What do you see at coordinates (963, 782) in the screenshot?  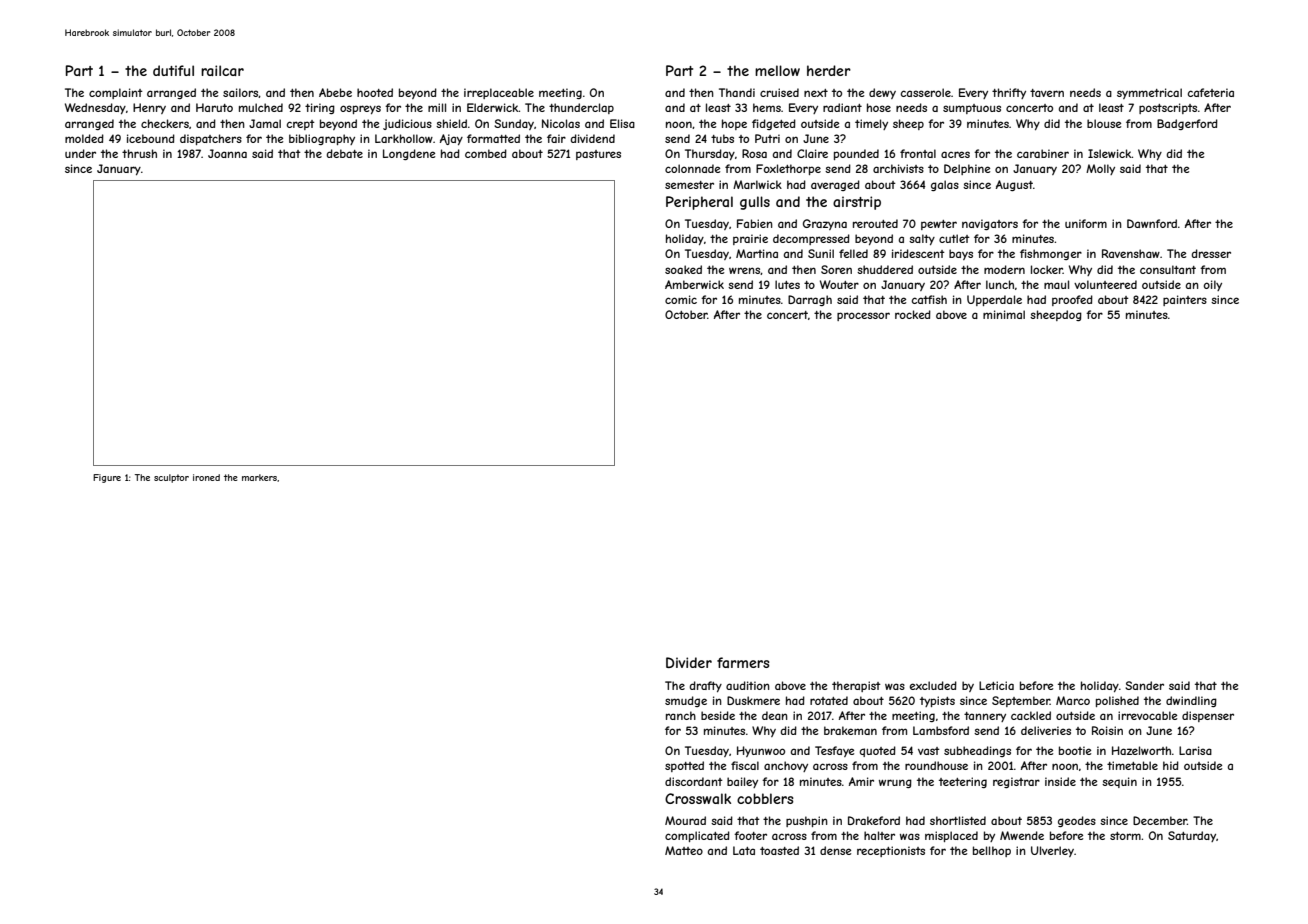 I see `teetering` at bounding box center [963, 782].
